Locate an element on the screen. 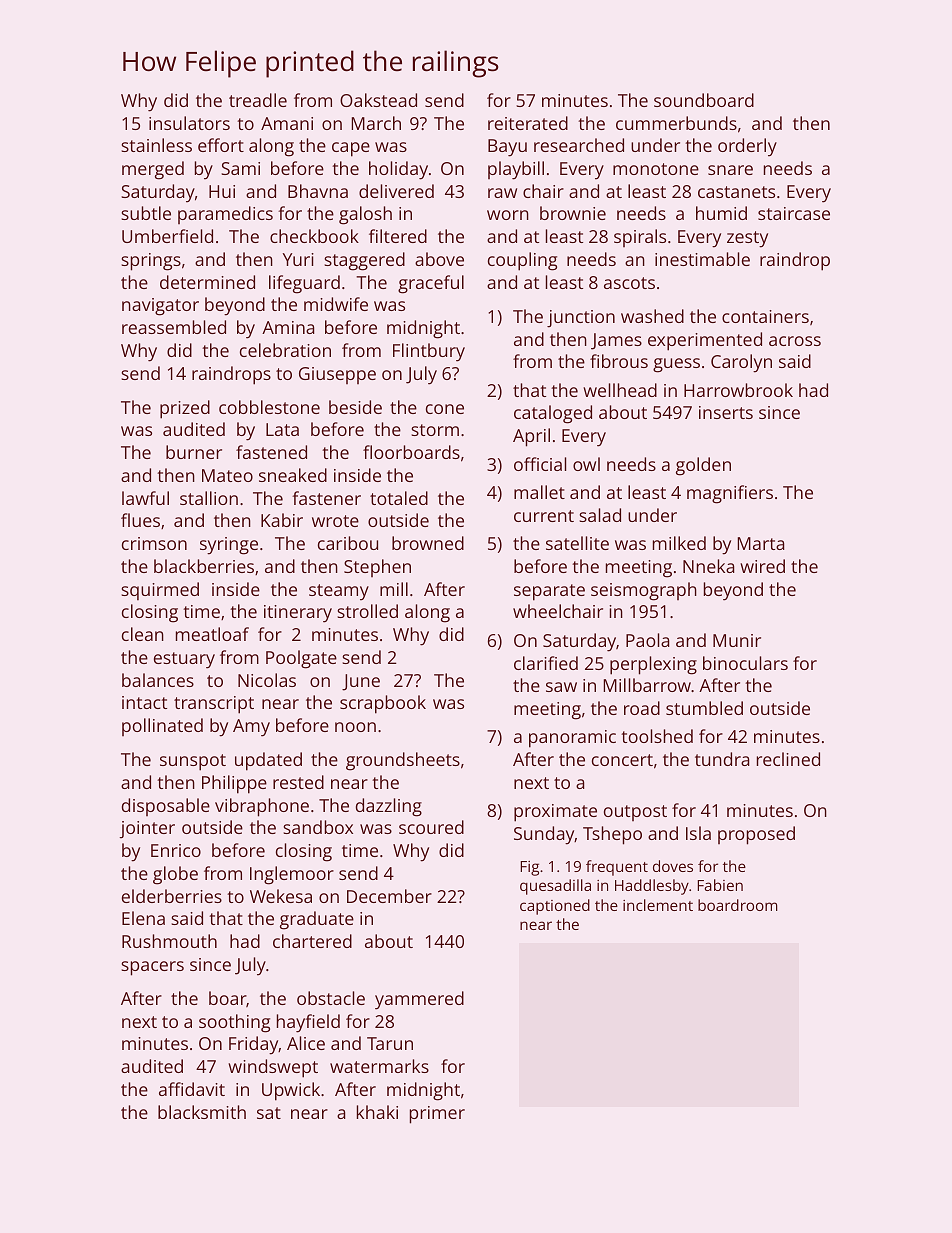 Image resolution: width=952 pixels, height=1233 pixels. fastener is located at coordinates (326, 498).
